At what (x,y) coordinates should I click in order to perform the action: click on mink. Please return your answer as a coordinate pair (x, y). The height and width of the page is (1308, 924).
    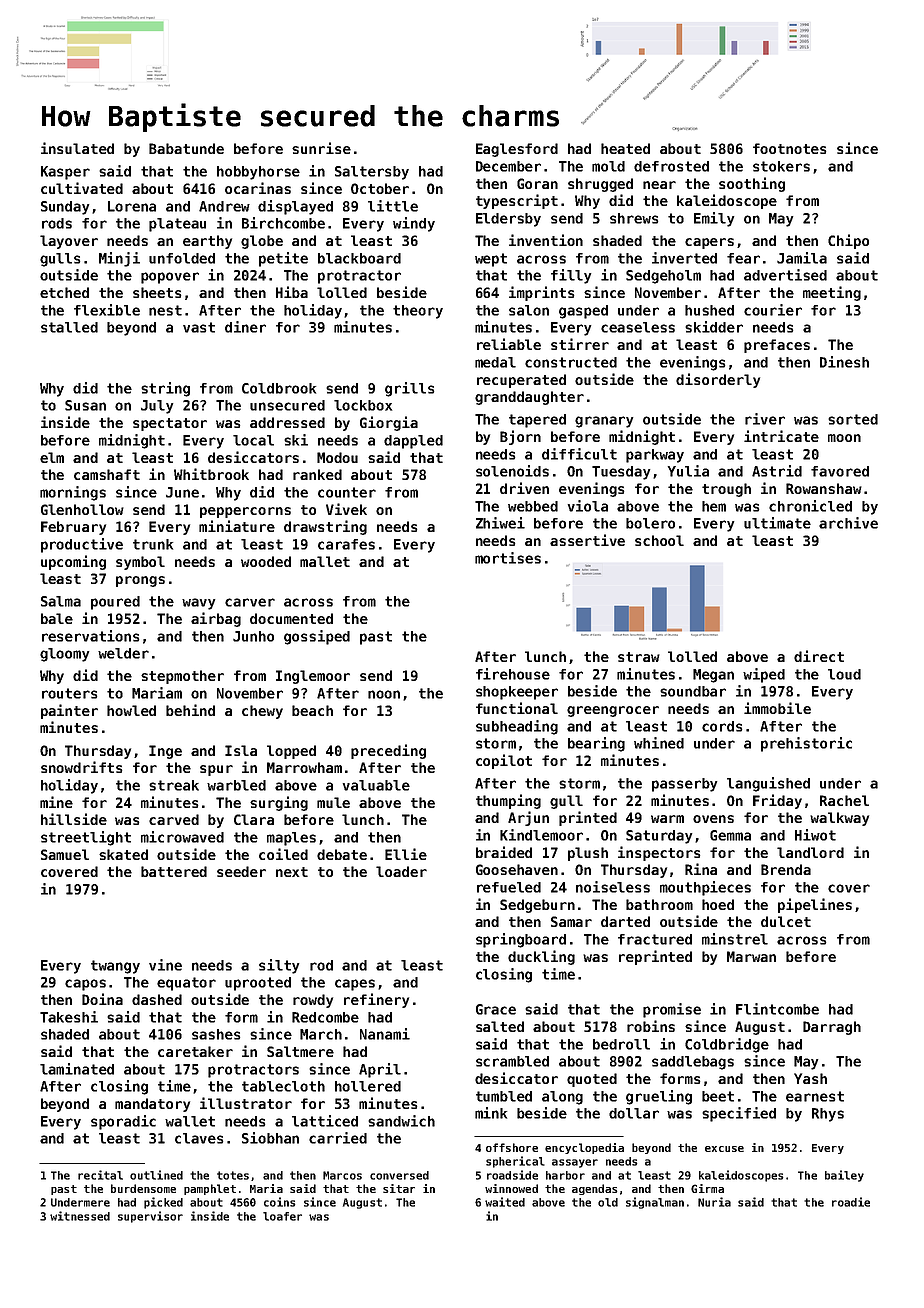
    Looking at the image, I should click on (491, 1113).
